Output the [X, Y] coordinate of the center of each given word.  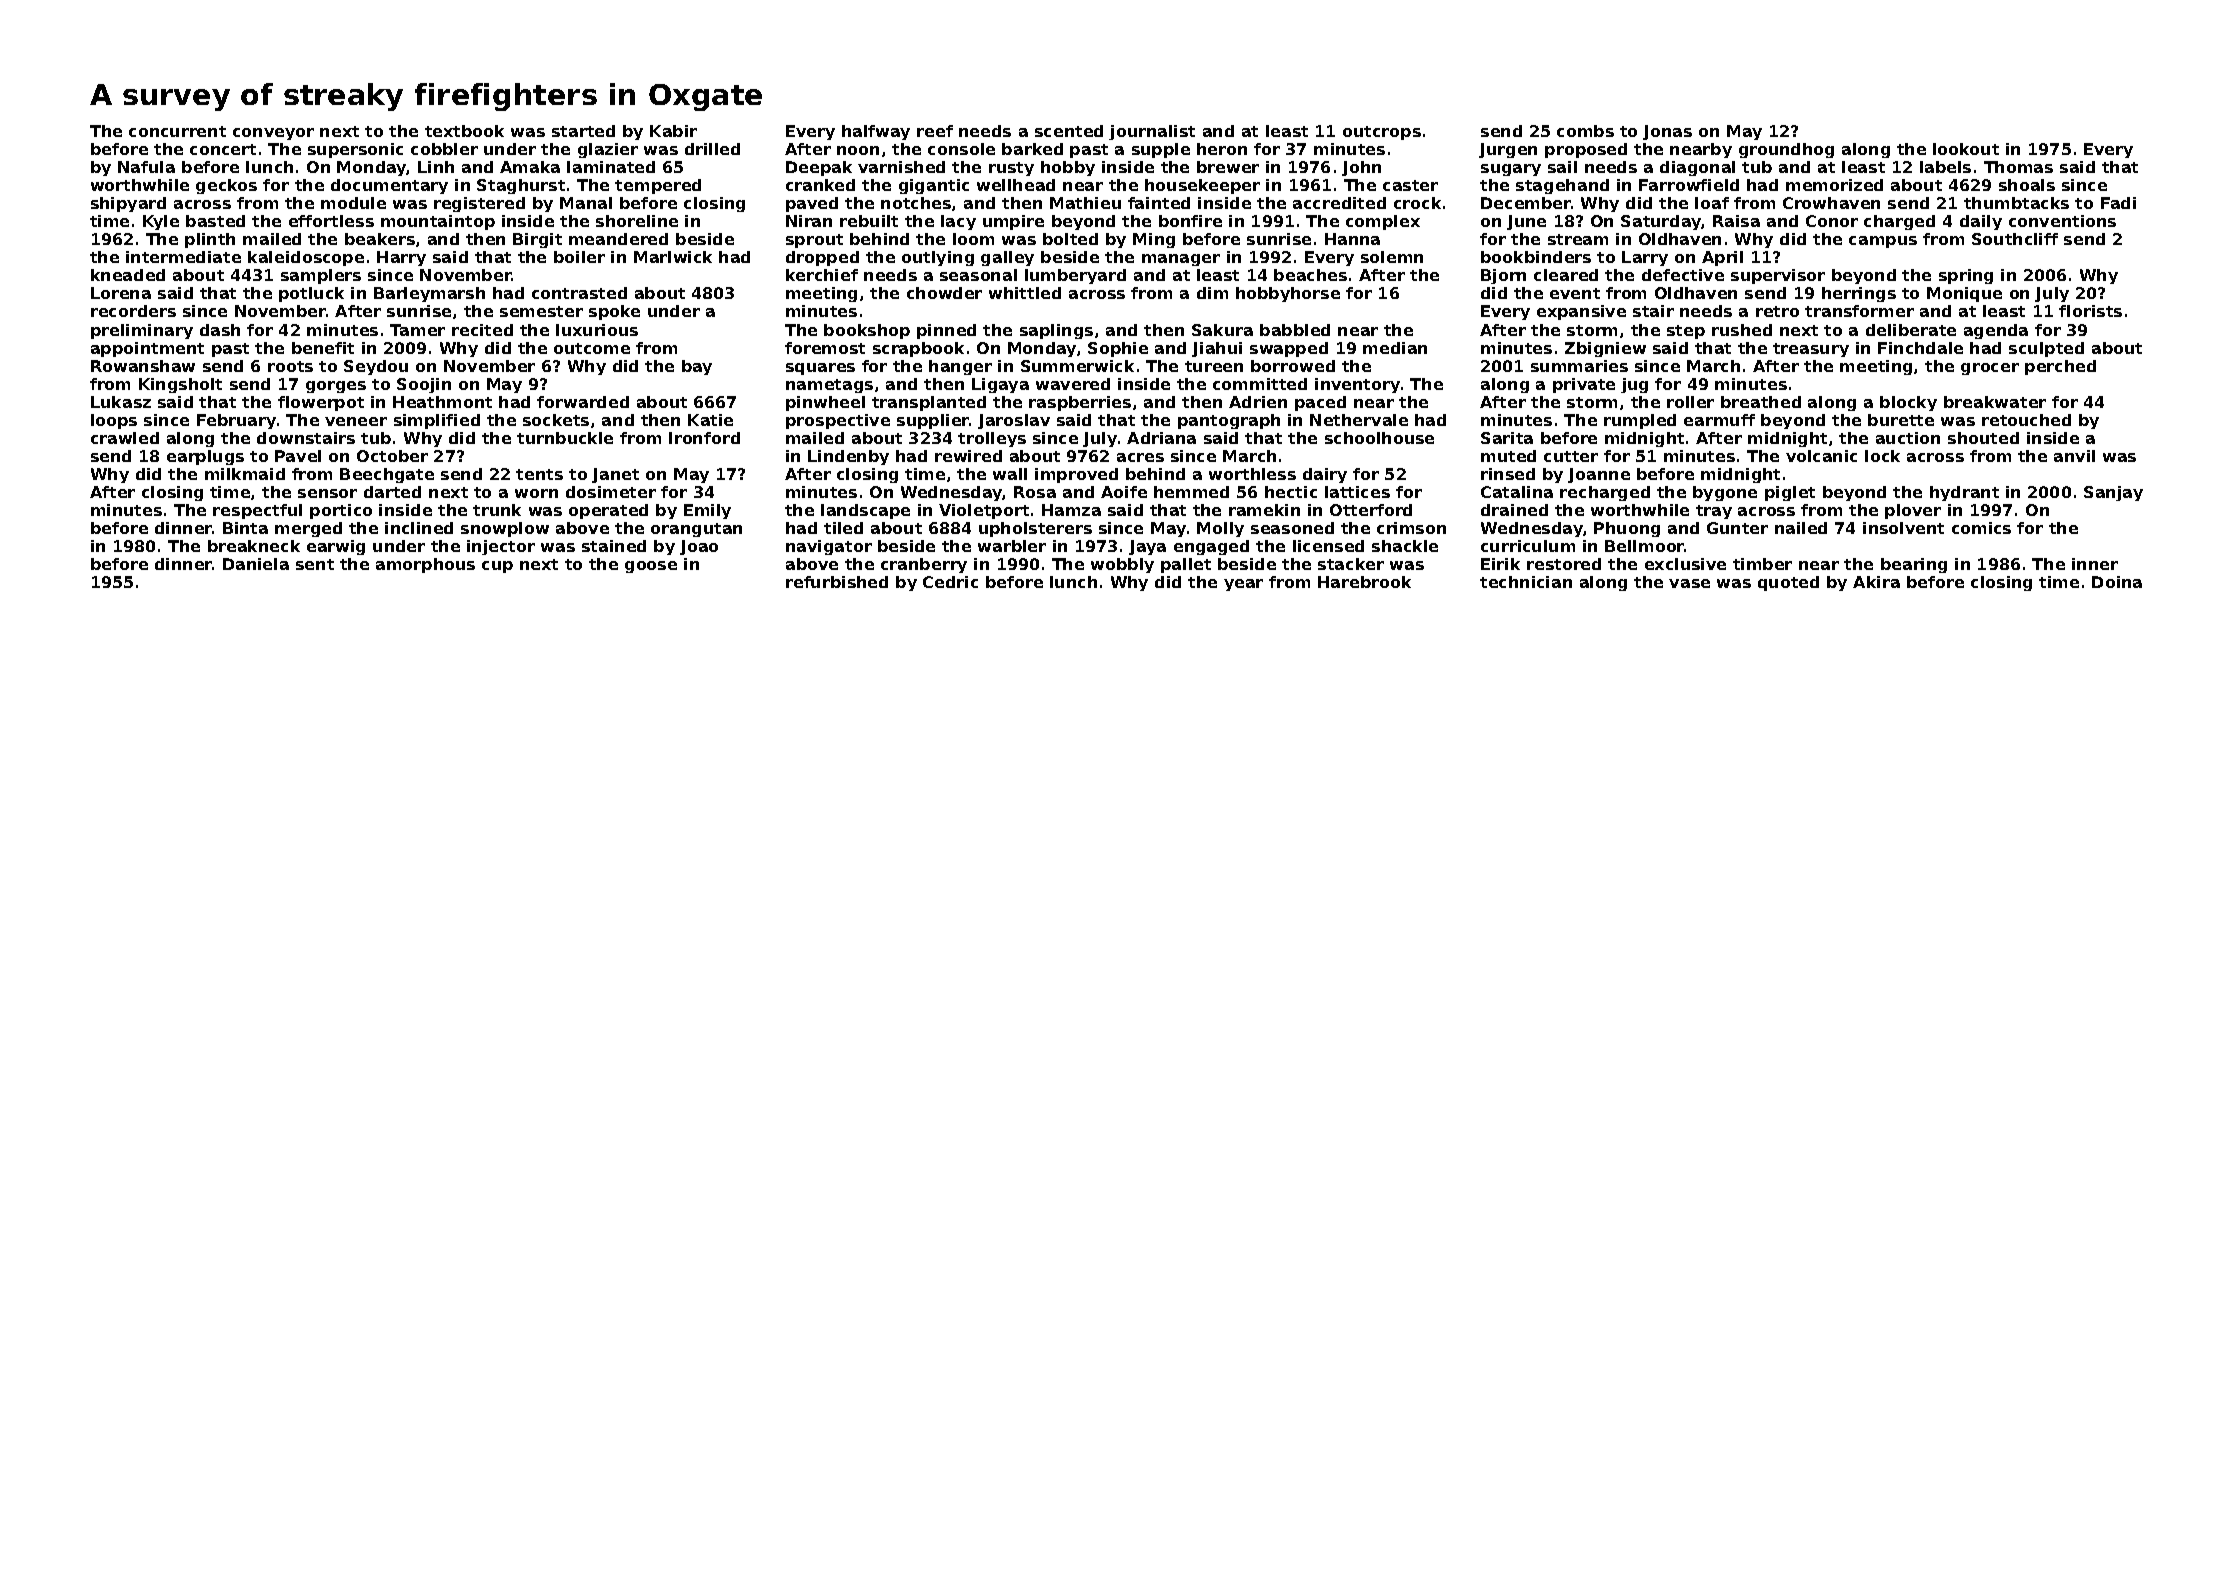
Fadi [2118, 203]
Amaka [530, 167]
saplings [1056, 331]
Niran [809, 221]
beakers [380, 239]
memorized [1834, 185]
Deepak [819, 168]
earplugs [205, 457]
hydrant [1964, 493]
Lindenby [848, 457]
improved [1076, 475]
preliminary [142, 331]
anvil [2074, 456]
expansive [1581, 312]
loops [114, 421]
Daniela [256, 564]
